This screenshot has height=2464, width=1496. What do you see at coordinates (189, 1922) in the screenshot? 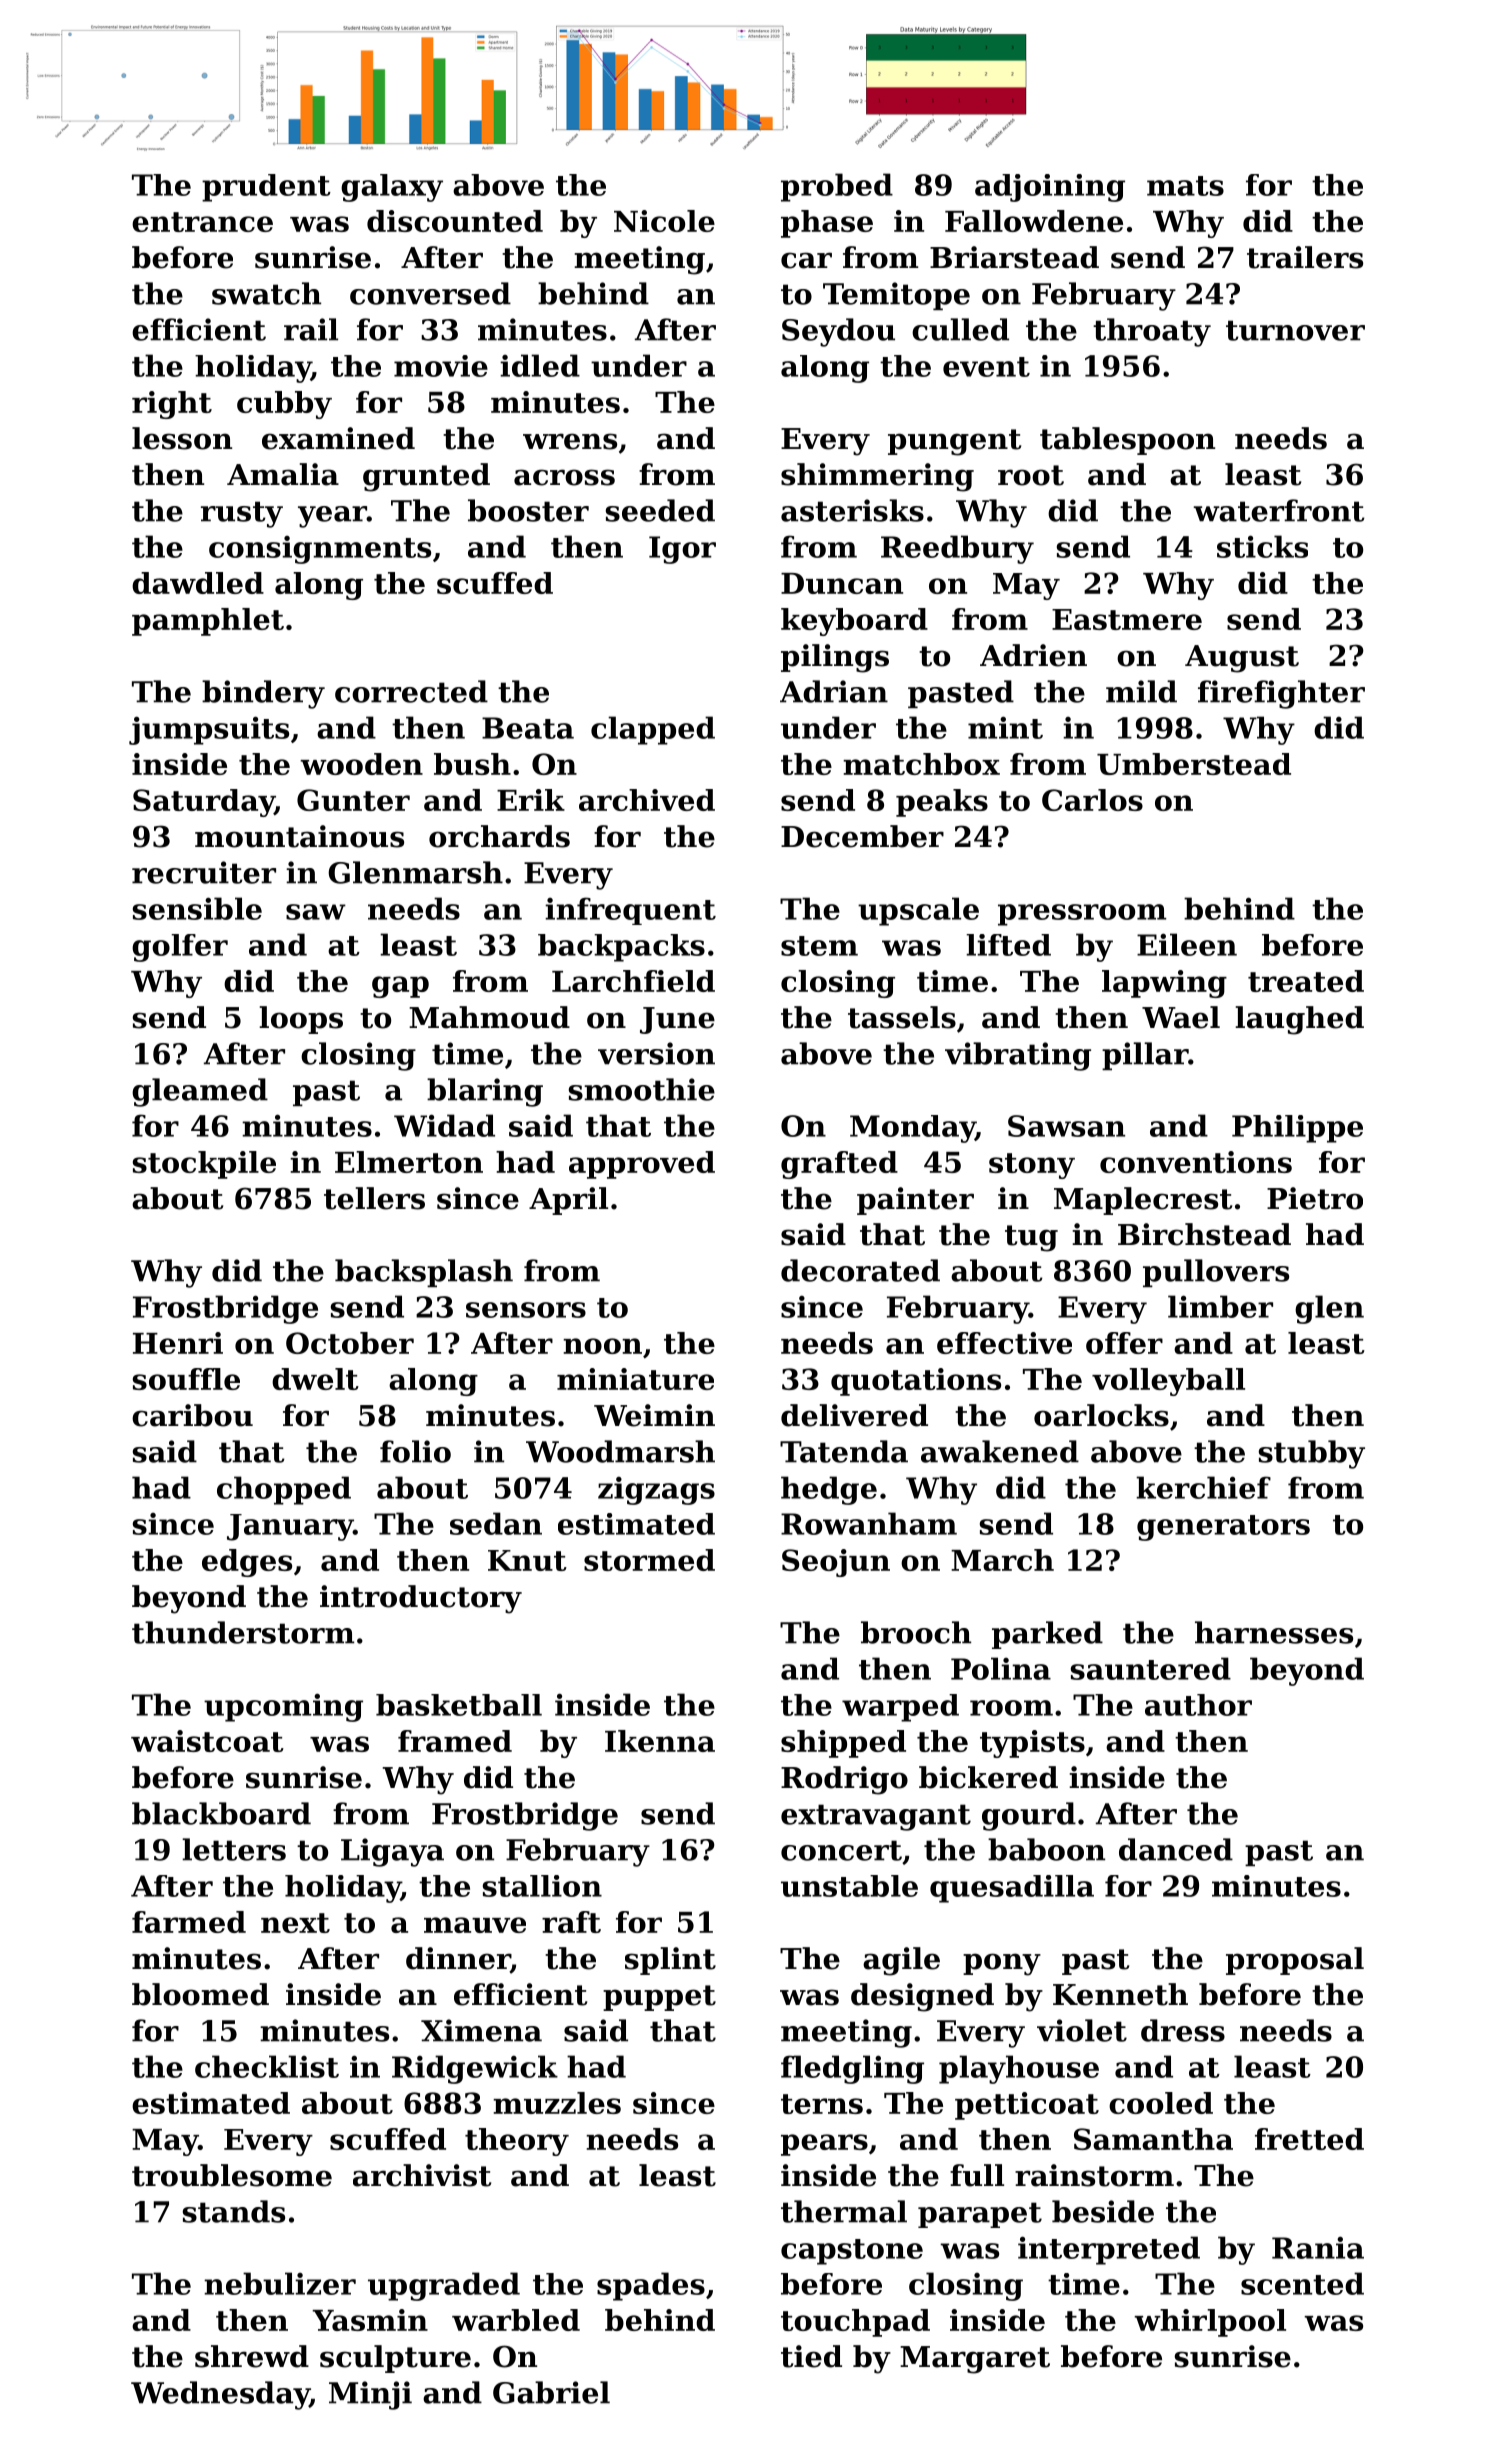
I see `farmed` at bounding box center [189, 1922].
